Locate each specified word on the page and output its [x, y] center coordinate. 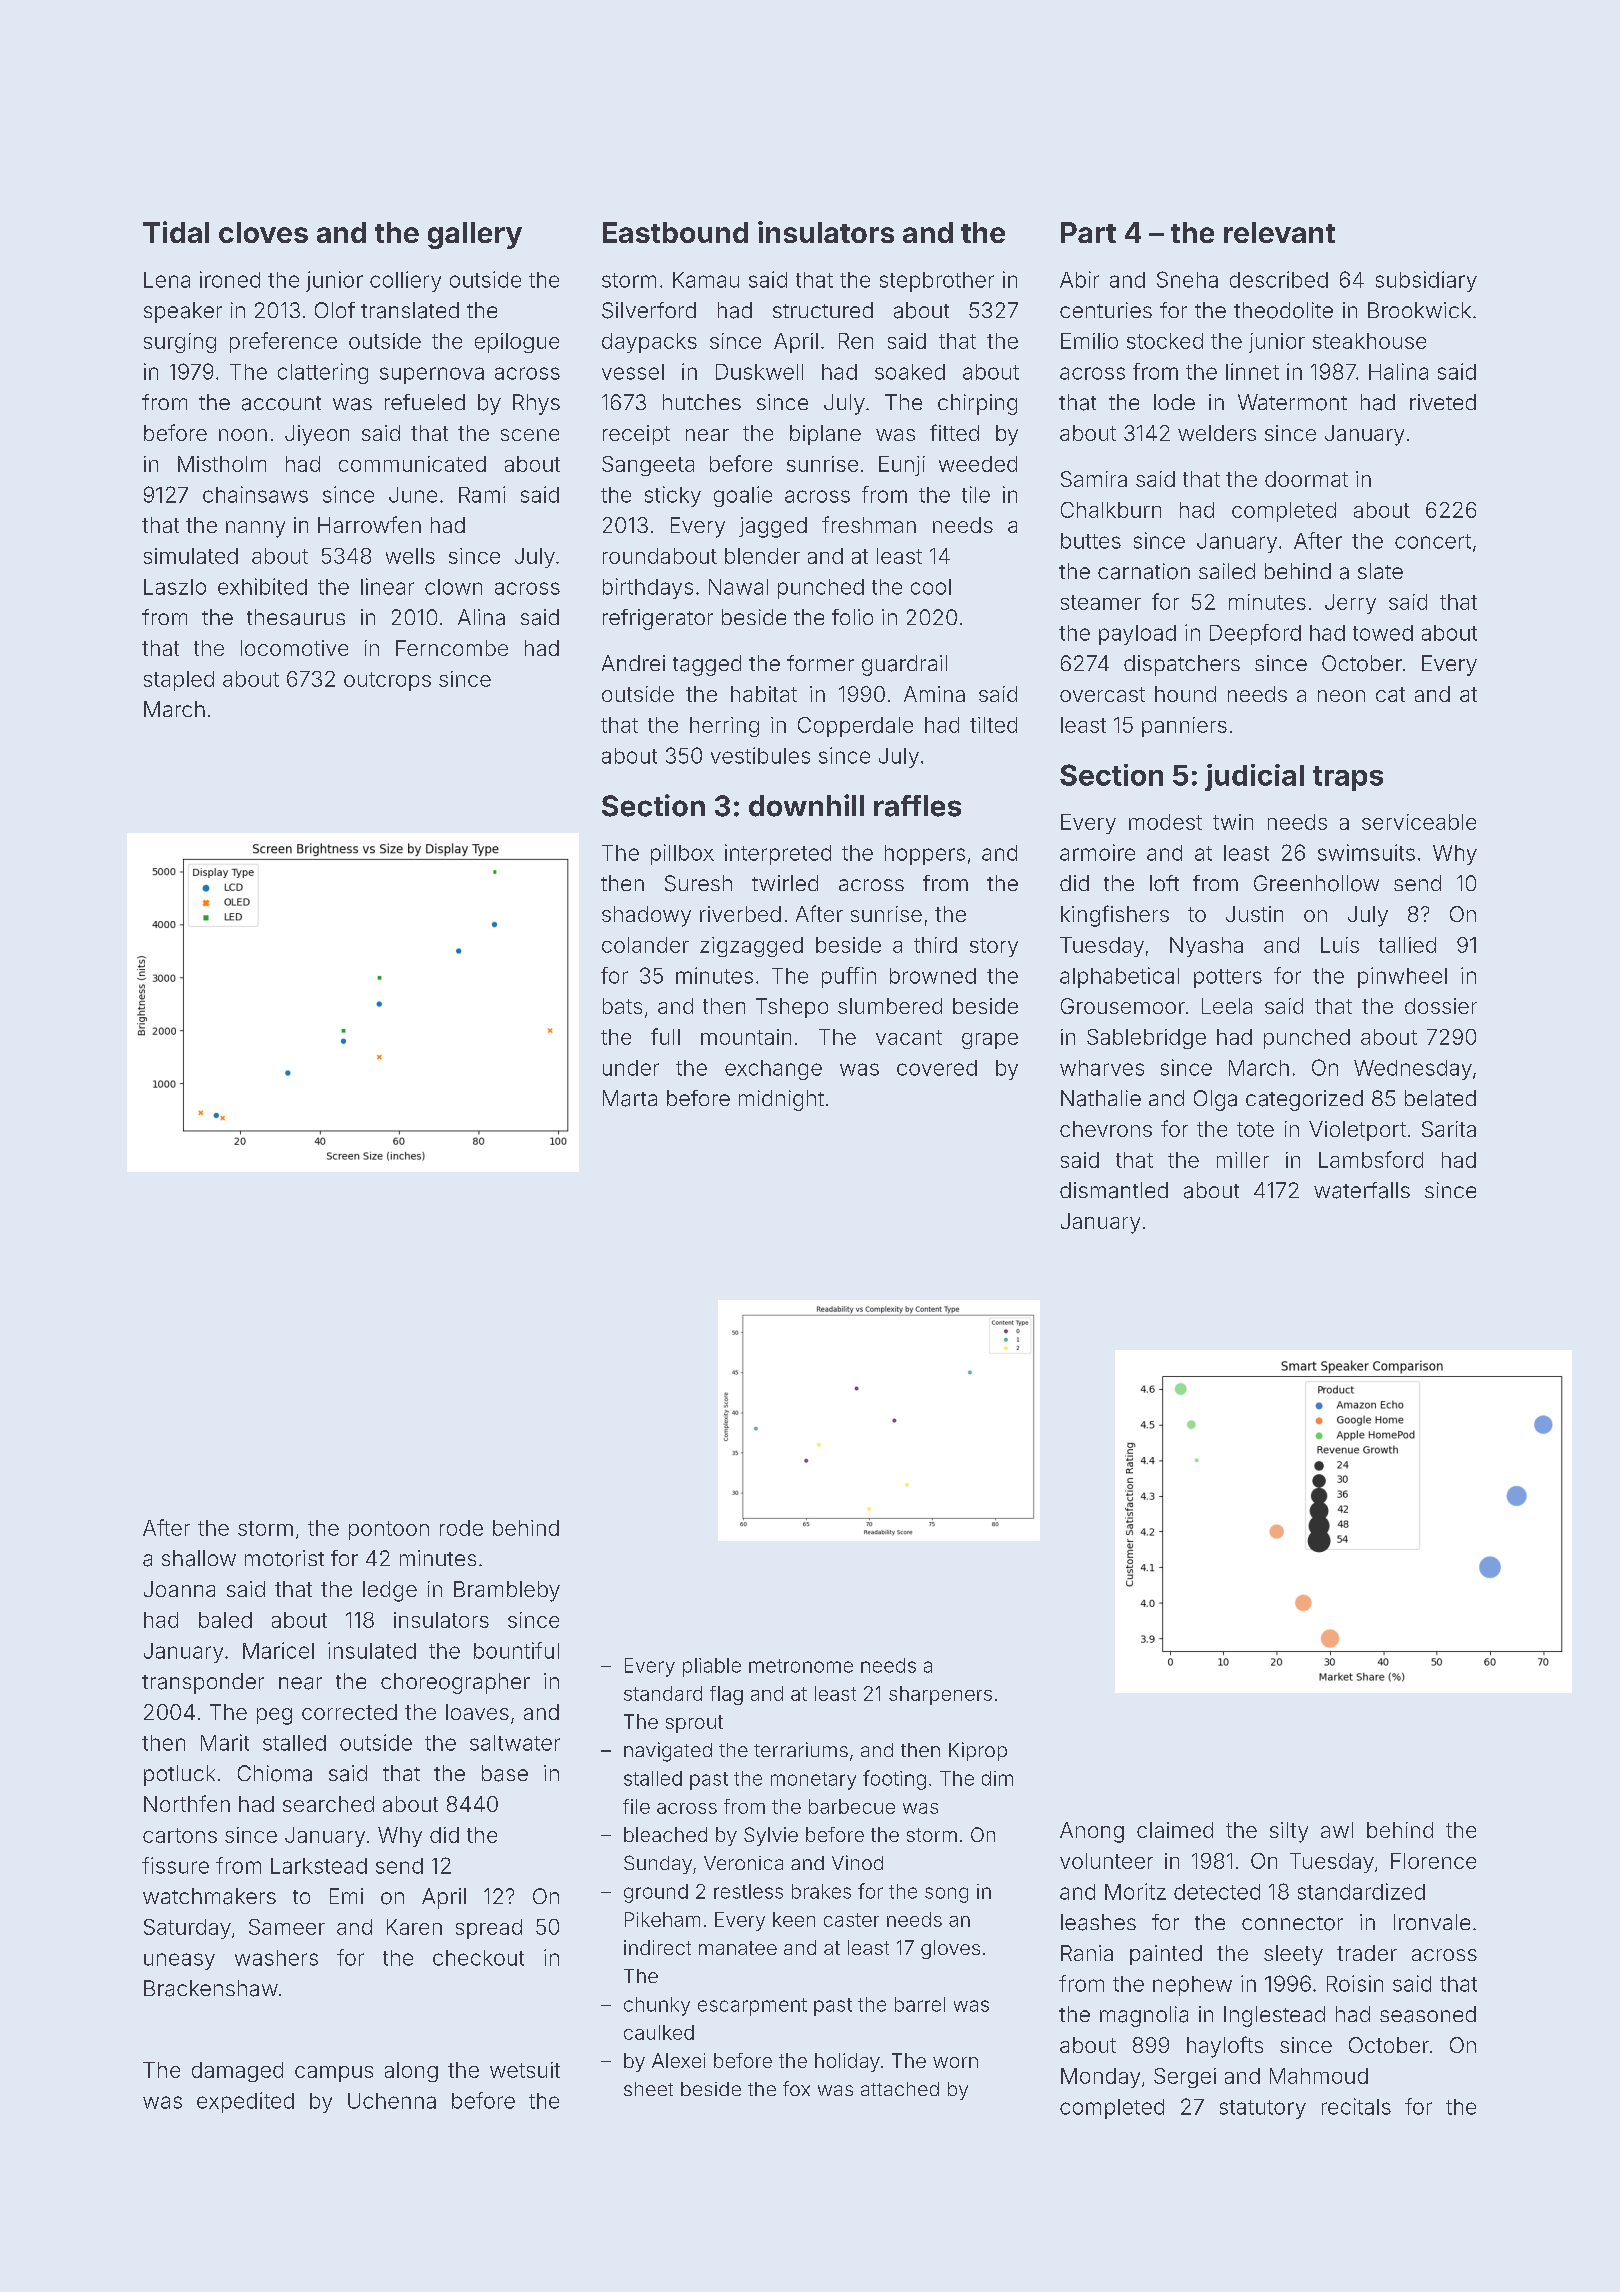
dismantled [1114, 1190]
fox [796, 2088]
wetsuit [525, 2070]
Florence [1433, 1861]
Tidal [176, 232]
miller [1243, 1160]
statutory [1263, 2109]
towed [1383, 633]
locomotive [294, 648]
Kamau [706, 280]
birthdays [648, 588]
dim [997, 1778]
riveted [1443, 402]
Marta [630, 1098]
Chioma [275, 1773]
